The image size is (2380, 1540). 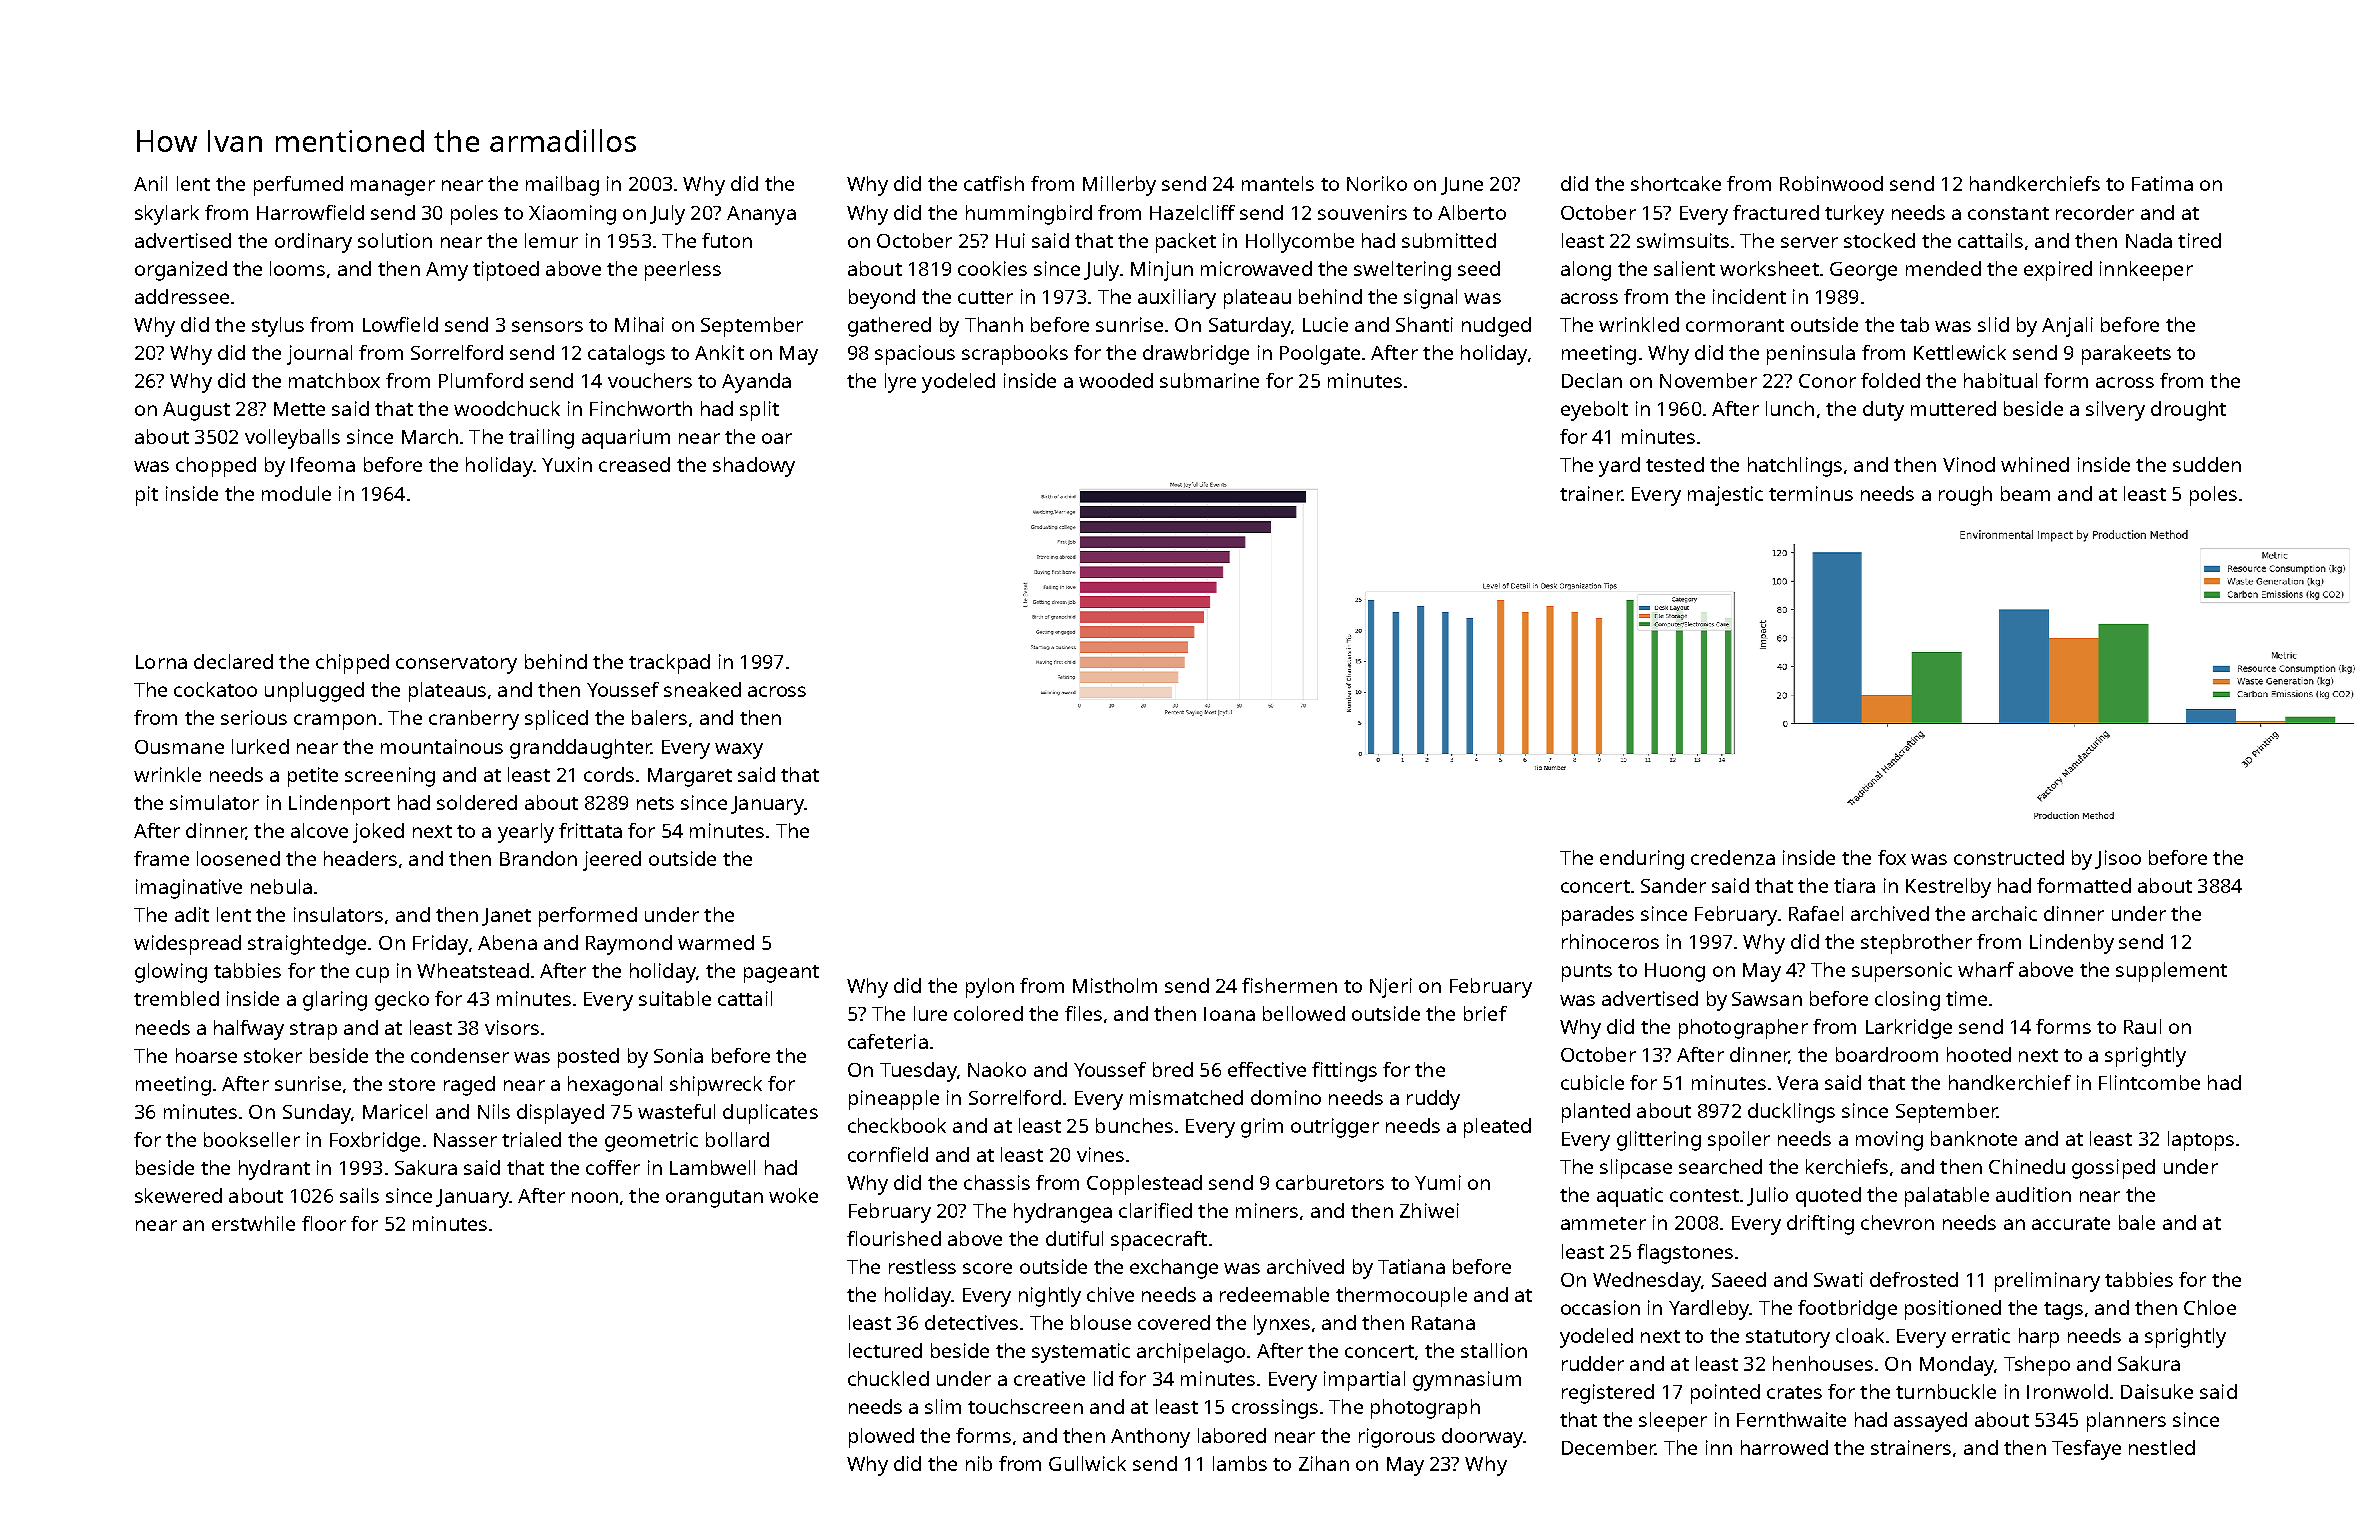 What do you see at coordinates (1953, 408) in the page?
I see `muttered` at bounding box center [1953, 408].
